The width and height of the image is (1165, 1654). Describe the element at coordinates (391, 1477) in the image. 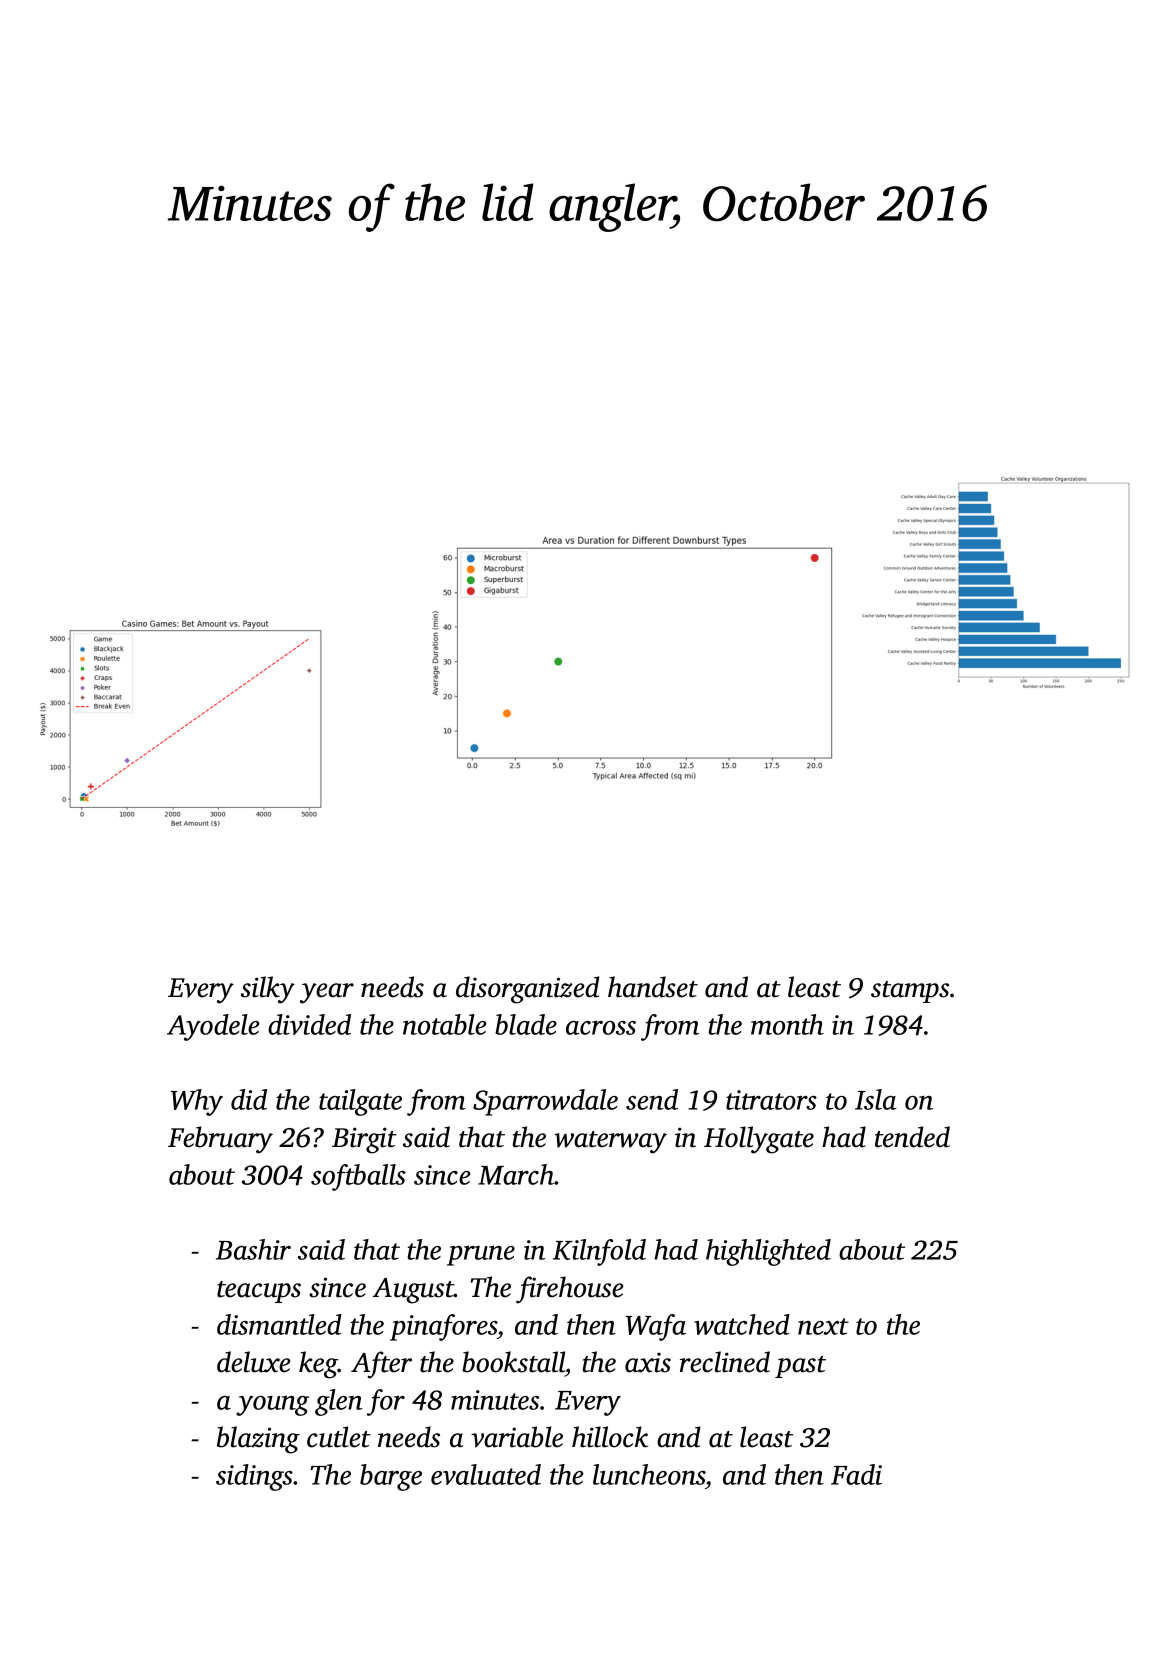

I see `barge` at that location.
